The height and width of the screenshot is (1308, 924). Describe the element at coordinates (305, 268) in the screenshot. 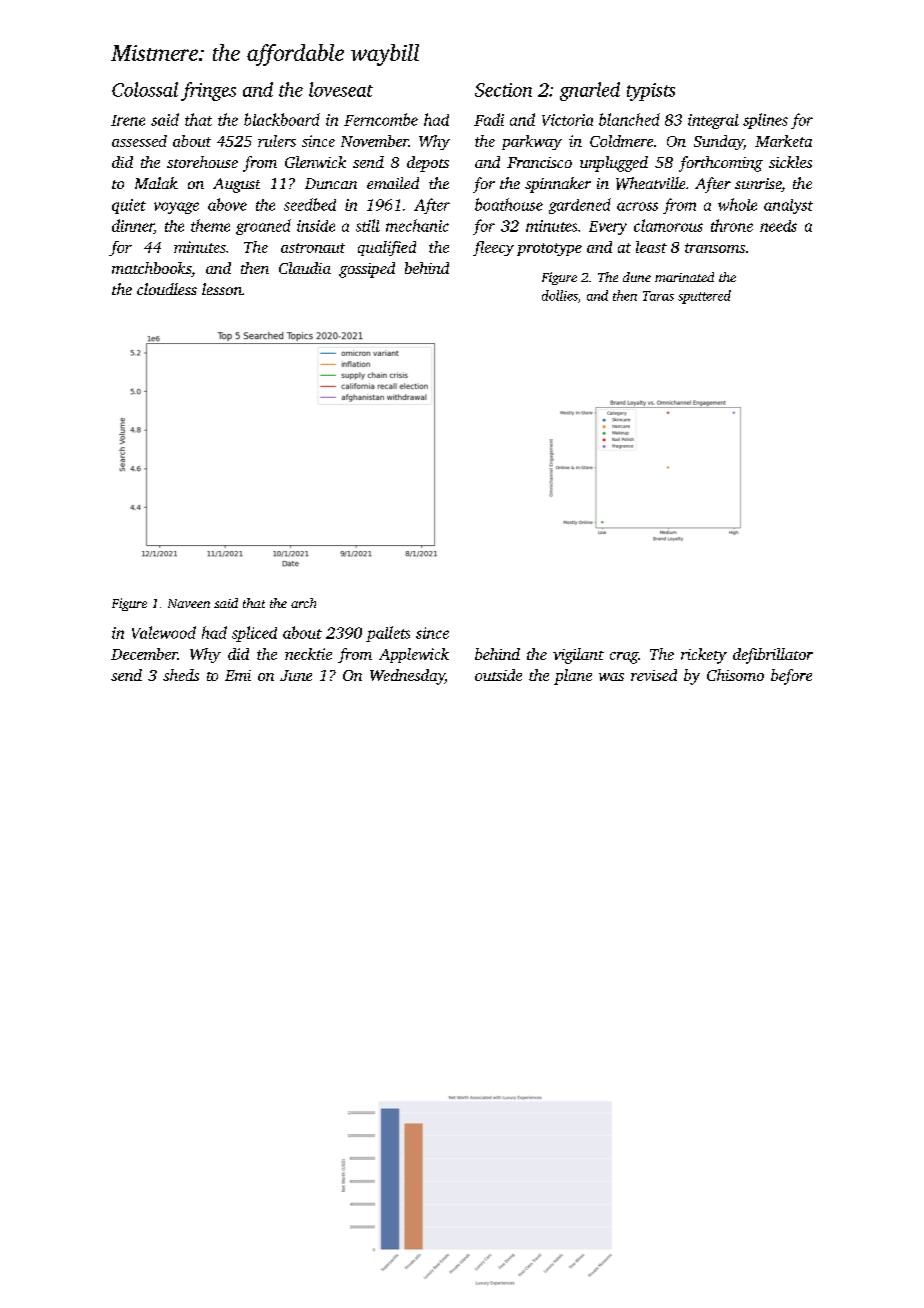

I see `Claudia` at that location.
